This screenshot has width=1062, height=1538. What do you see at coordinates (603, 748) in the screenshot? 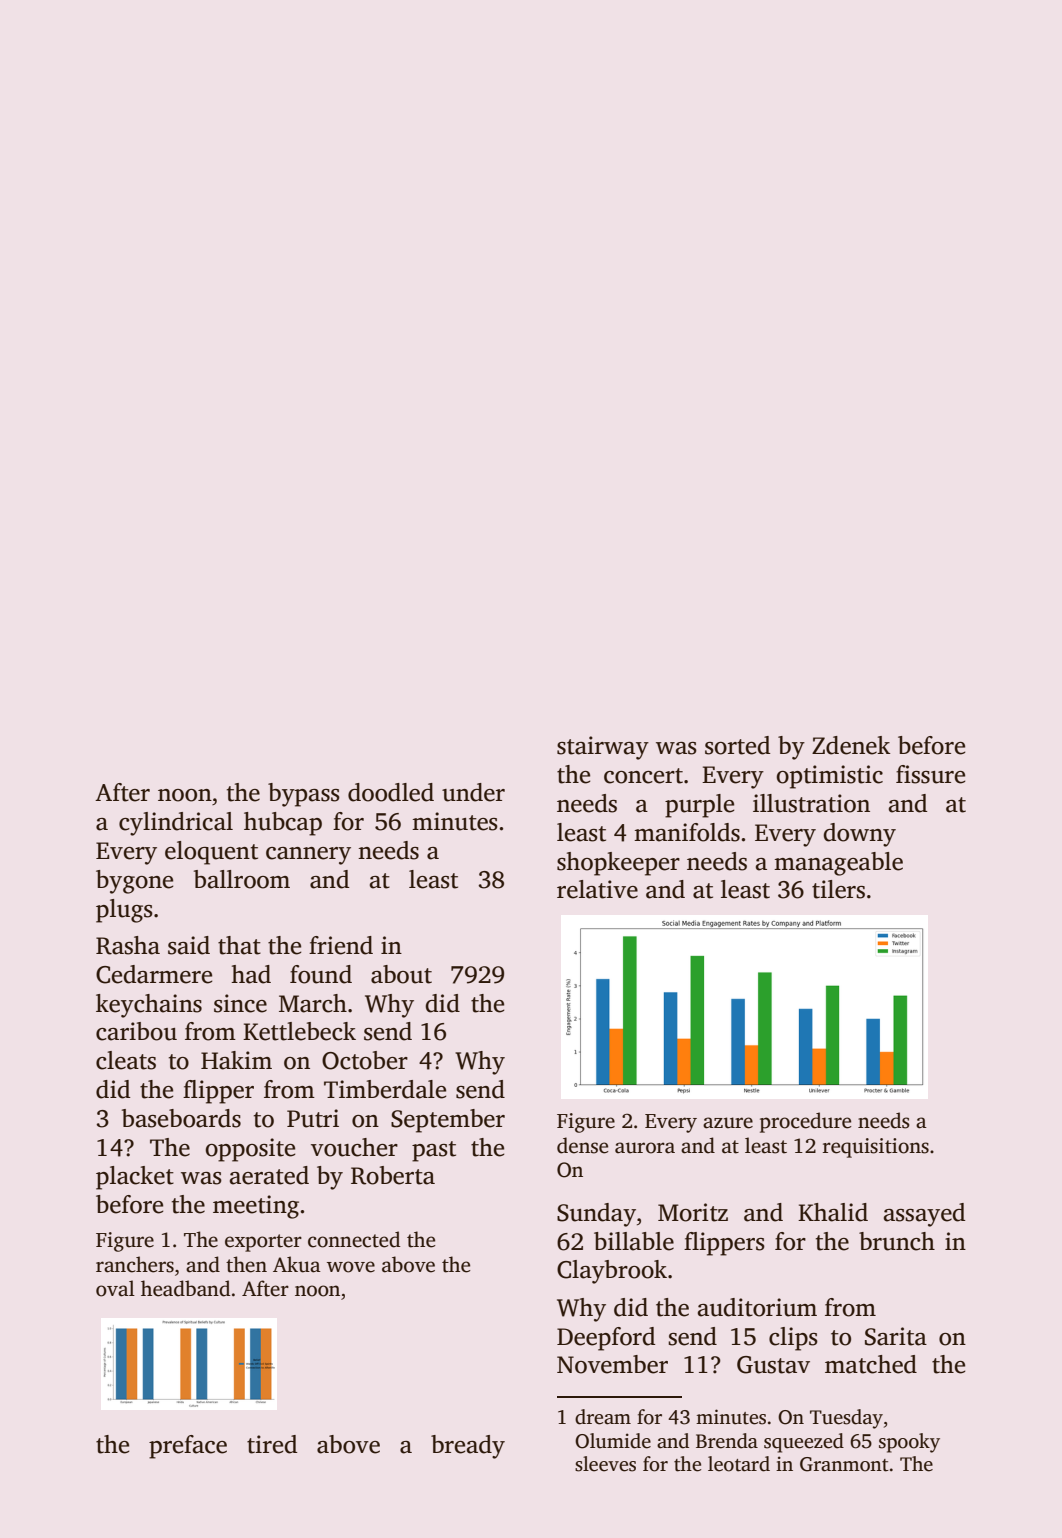
I see `stairway` at bounding box center [603, 748].
